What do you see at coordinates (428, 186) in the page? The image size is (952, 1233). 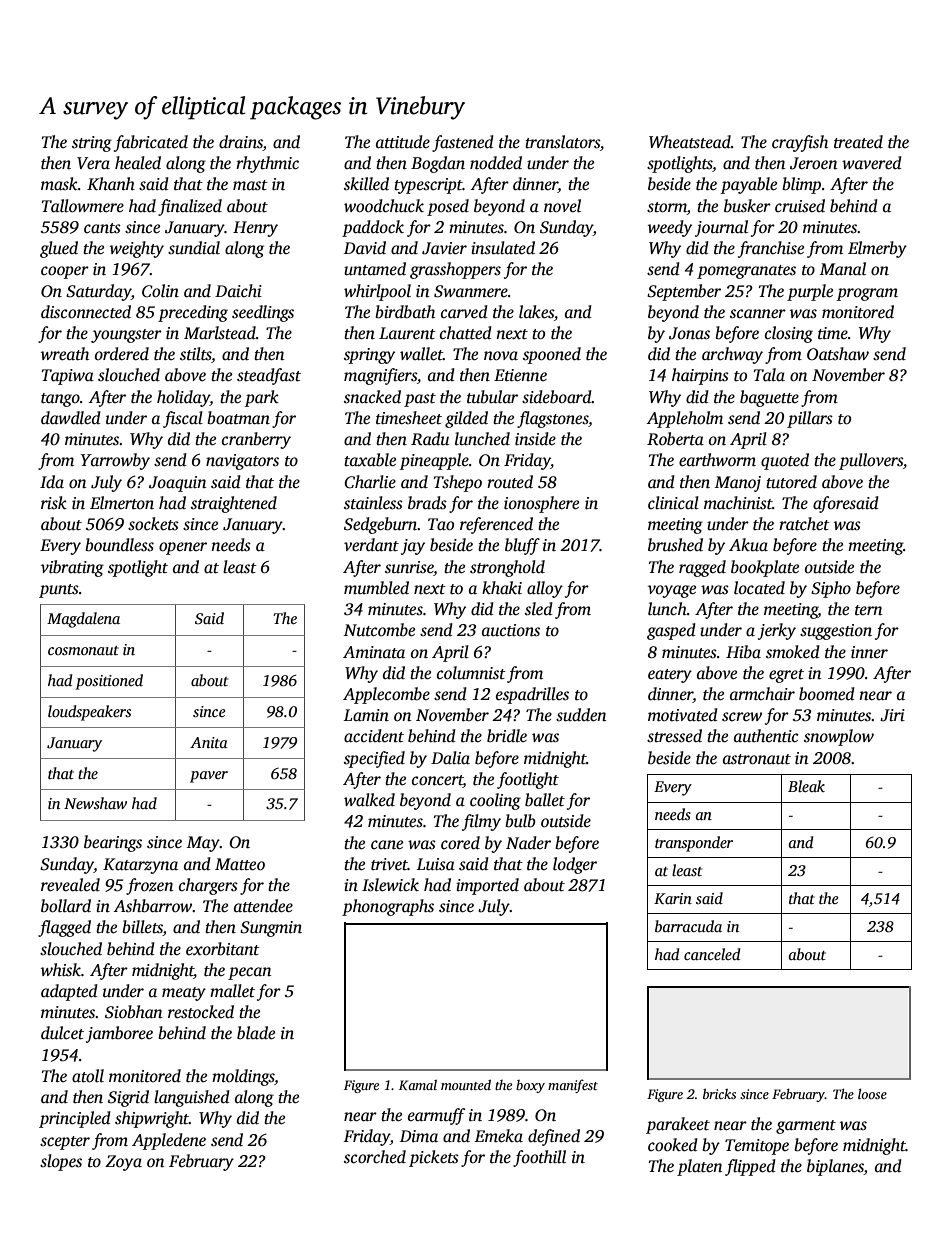 I see `typescript` at bounding box center [428, 186].
